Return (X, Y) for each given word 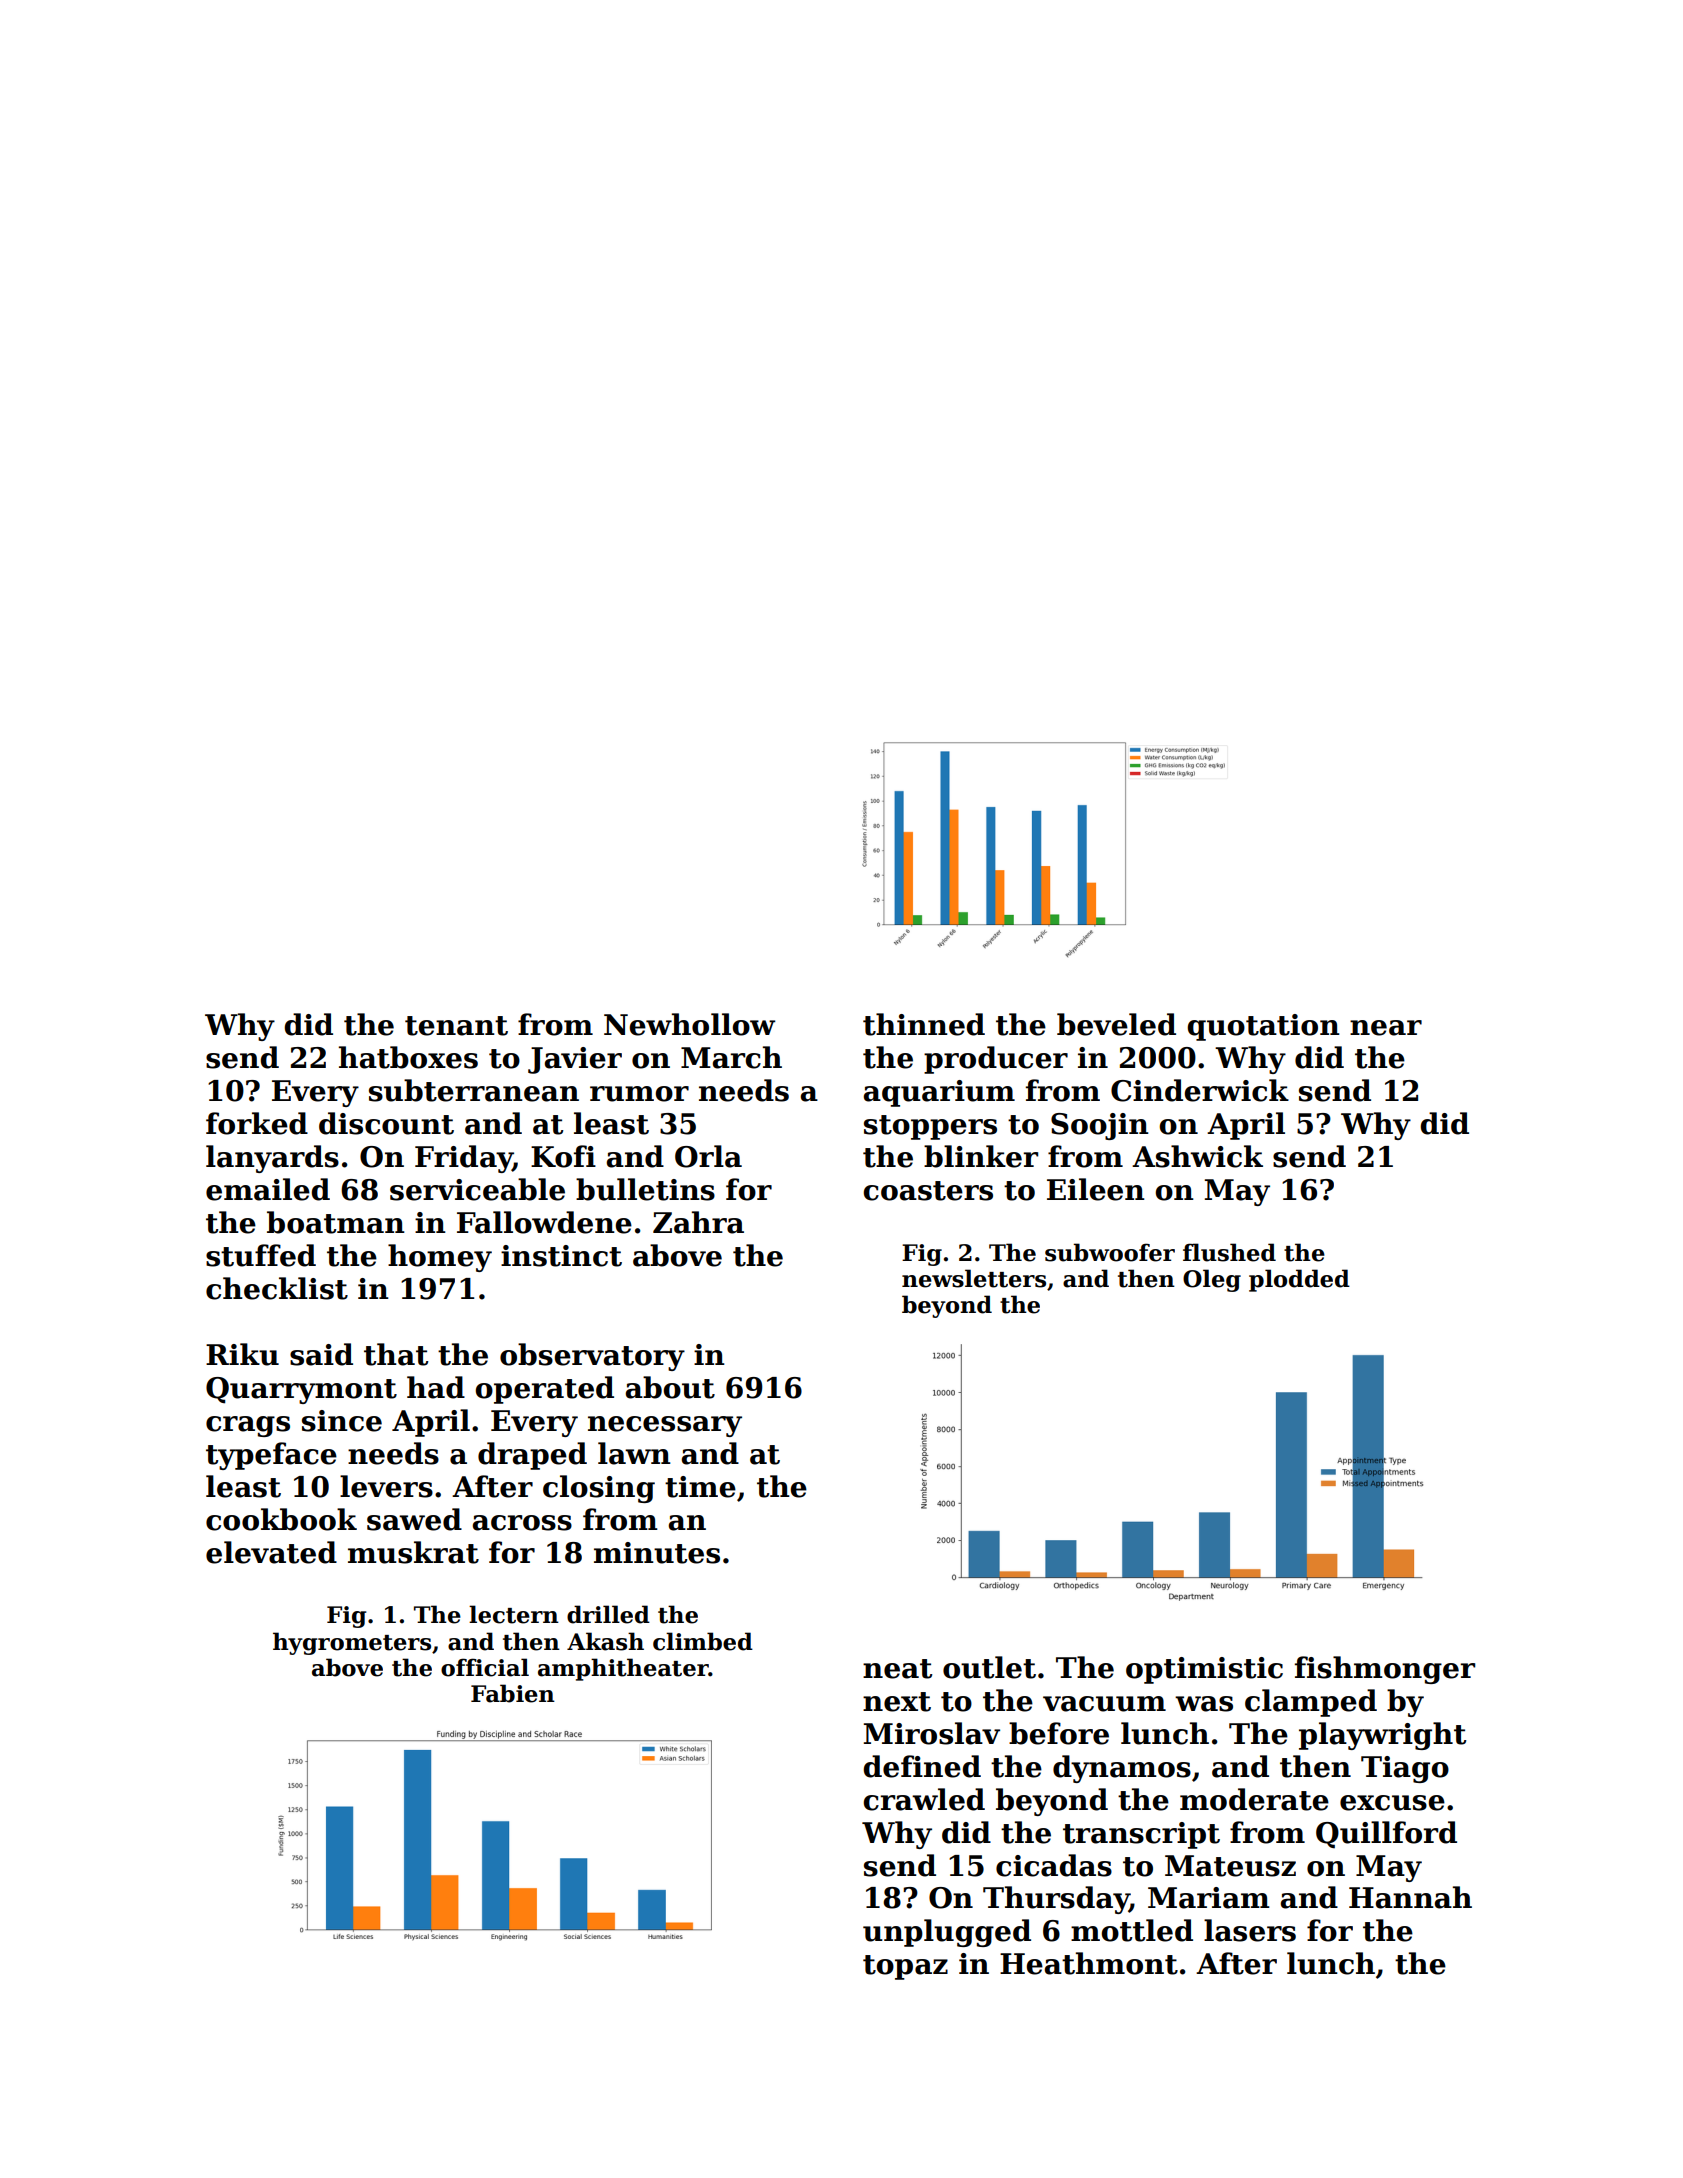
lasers (1250, 1930)
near (1386, 1028)
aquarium (939, 1093)
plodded (1299, 1280)
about (670, 1387)
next (897, 1702)
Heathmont (1089, 1963)
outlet (989, 1667)
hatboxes (408, 1057)
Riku (242, 1354)
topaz (905, 1967)
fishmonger (1385, 1670)
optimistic (1204, 1670)
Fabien (513, 1693)
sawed (414, 1519)
